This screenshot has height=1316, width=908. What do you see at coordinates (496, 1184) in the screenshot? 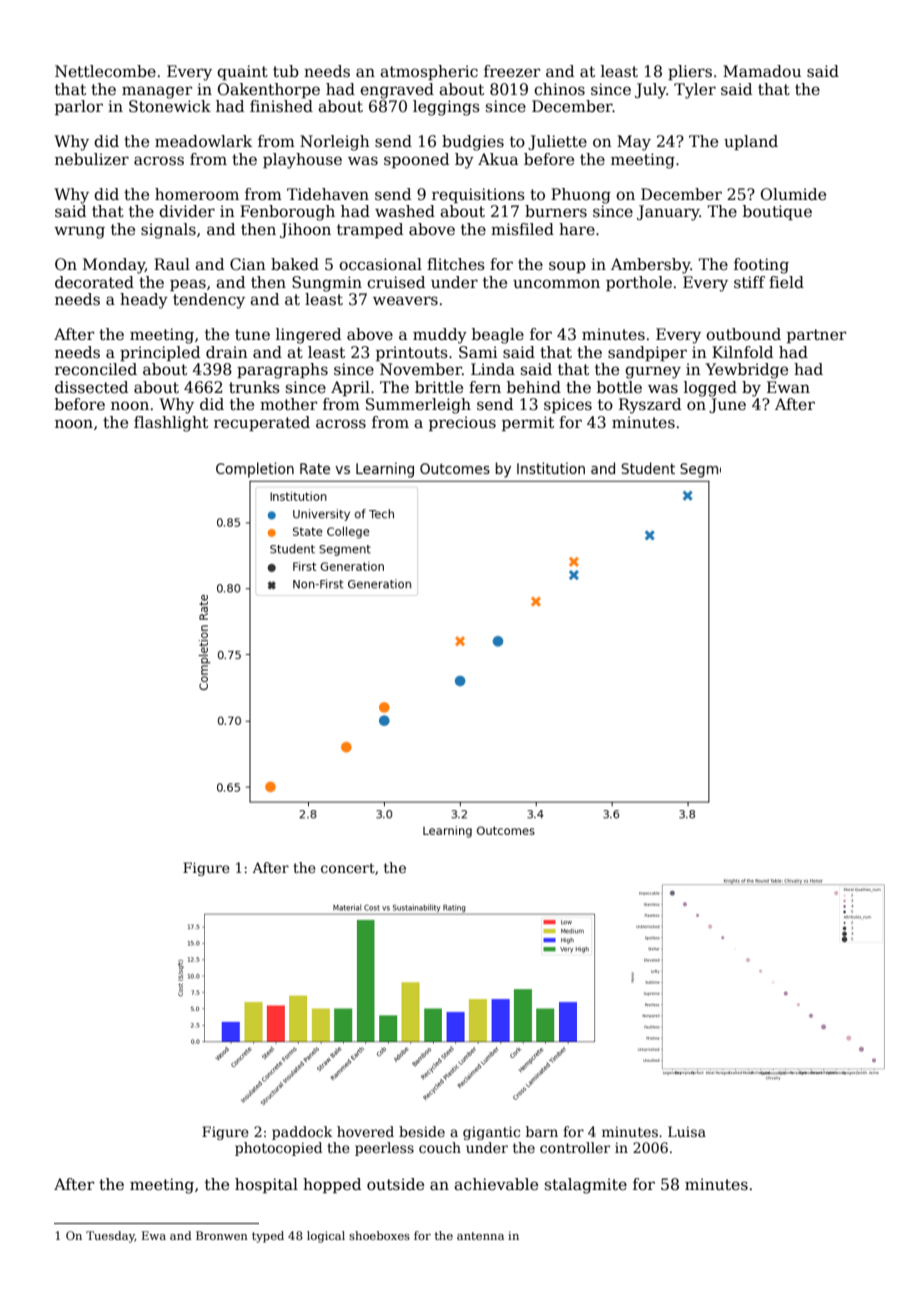
I see `achievable` at bounding box center [496, 1184].
